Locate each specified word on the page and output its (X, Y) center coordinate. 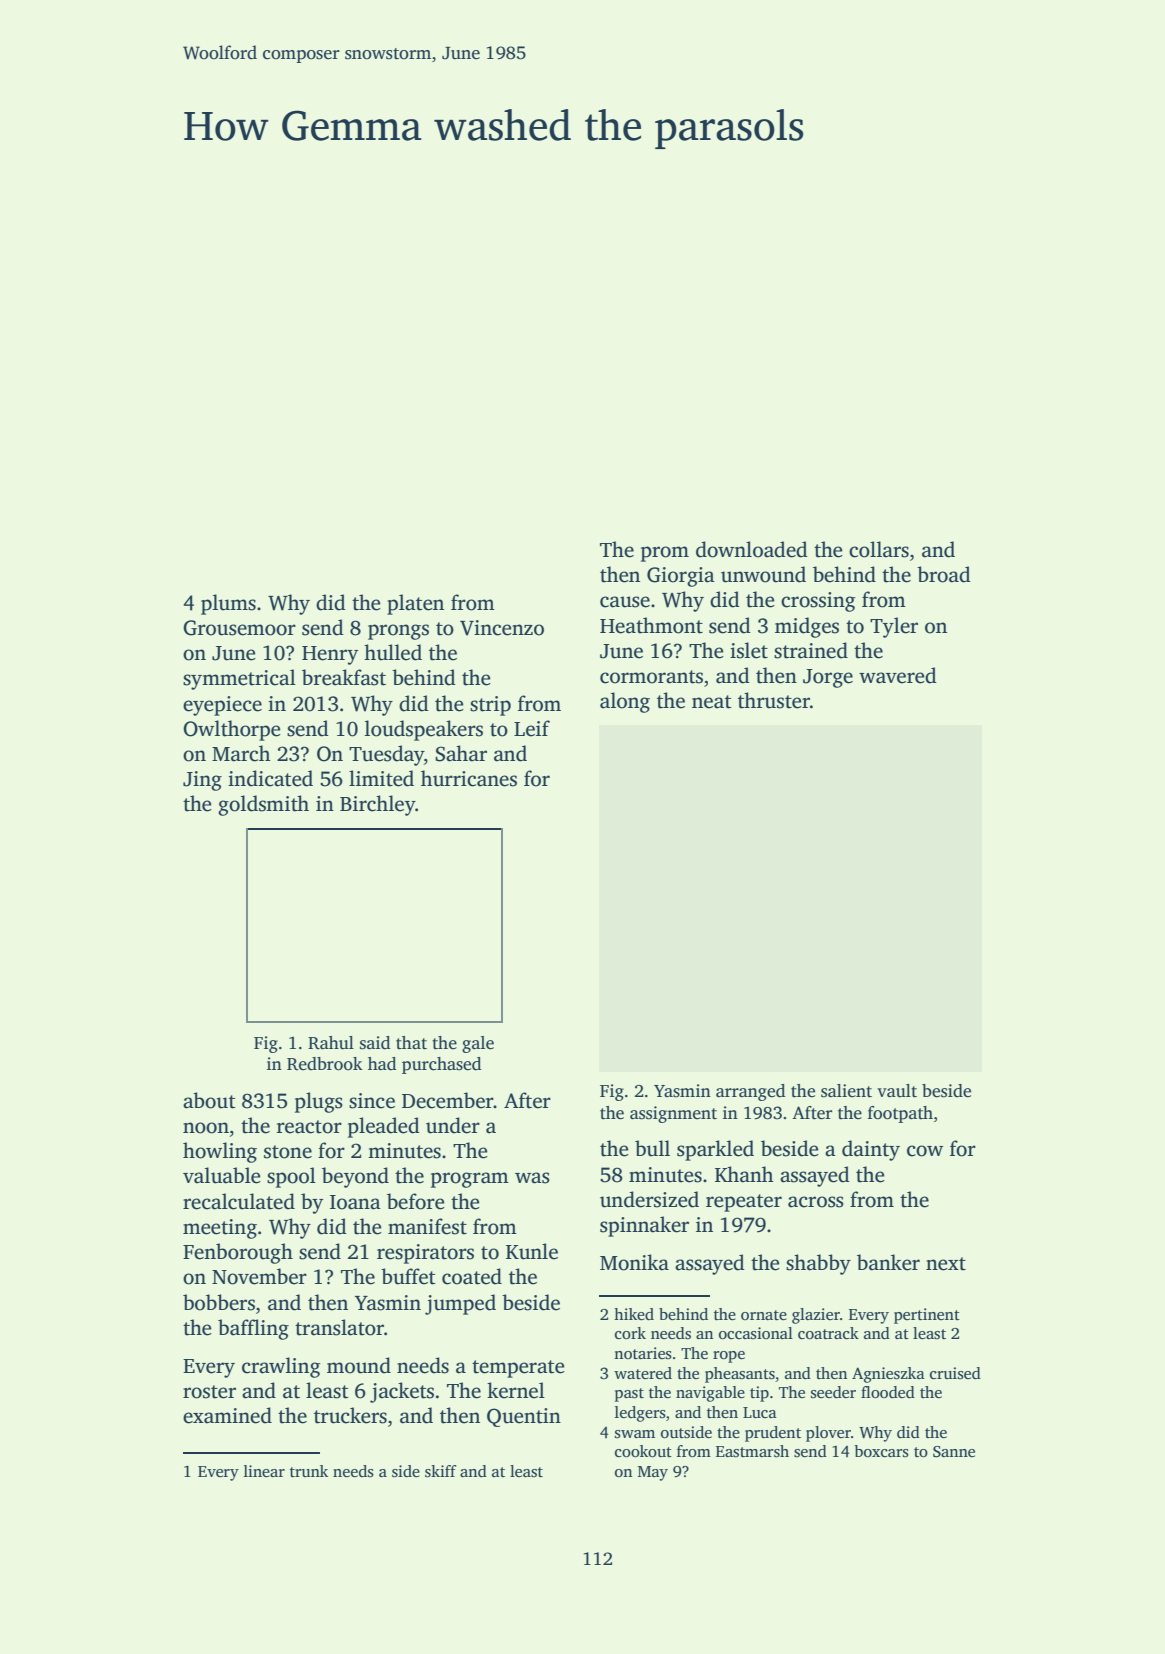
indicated (270, 778)
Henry (330, 655)
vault (897, 1091)
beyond (355, 1177)
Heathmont (651, 625)
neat (711, 702)
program (470, 1180)
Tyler (894, 627)
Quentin (524, 1417)
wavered (898, 675)
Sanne (954, 1452)
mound (359, 1365)
